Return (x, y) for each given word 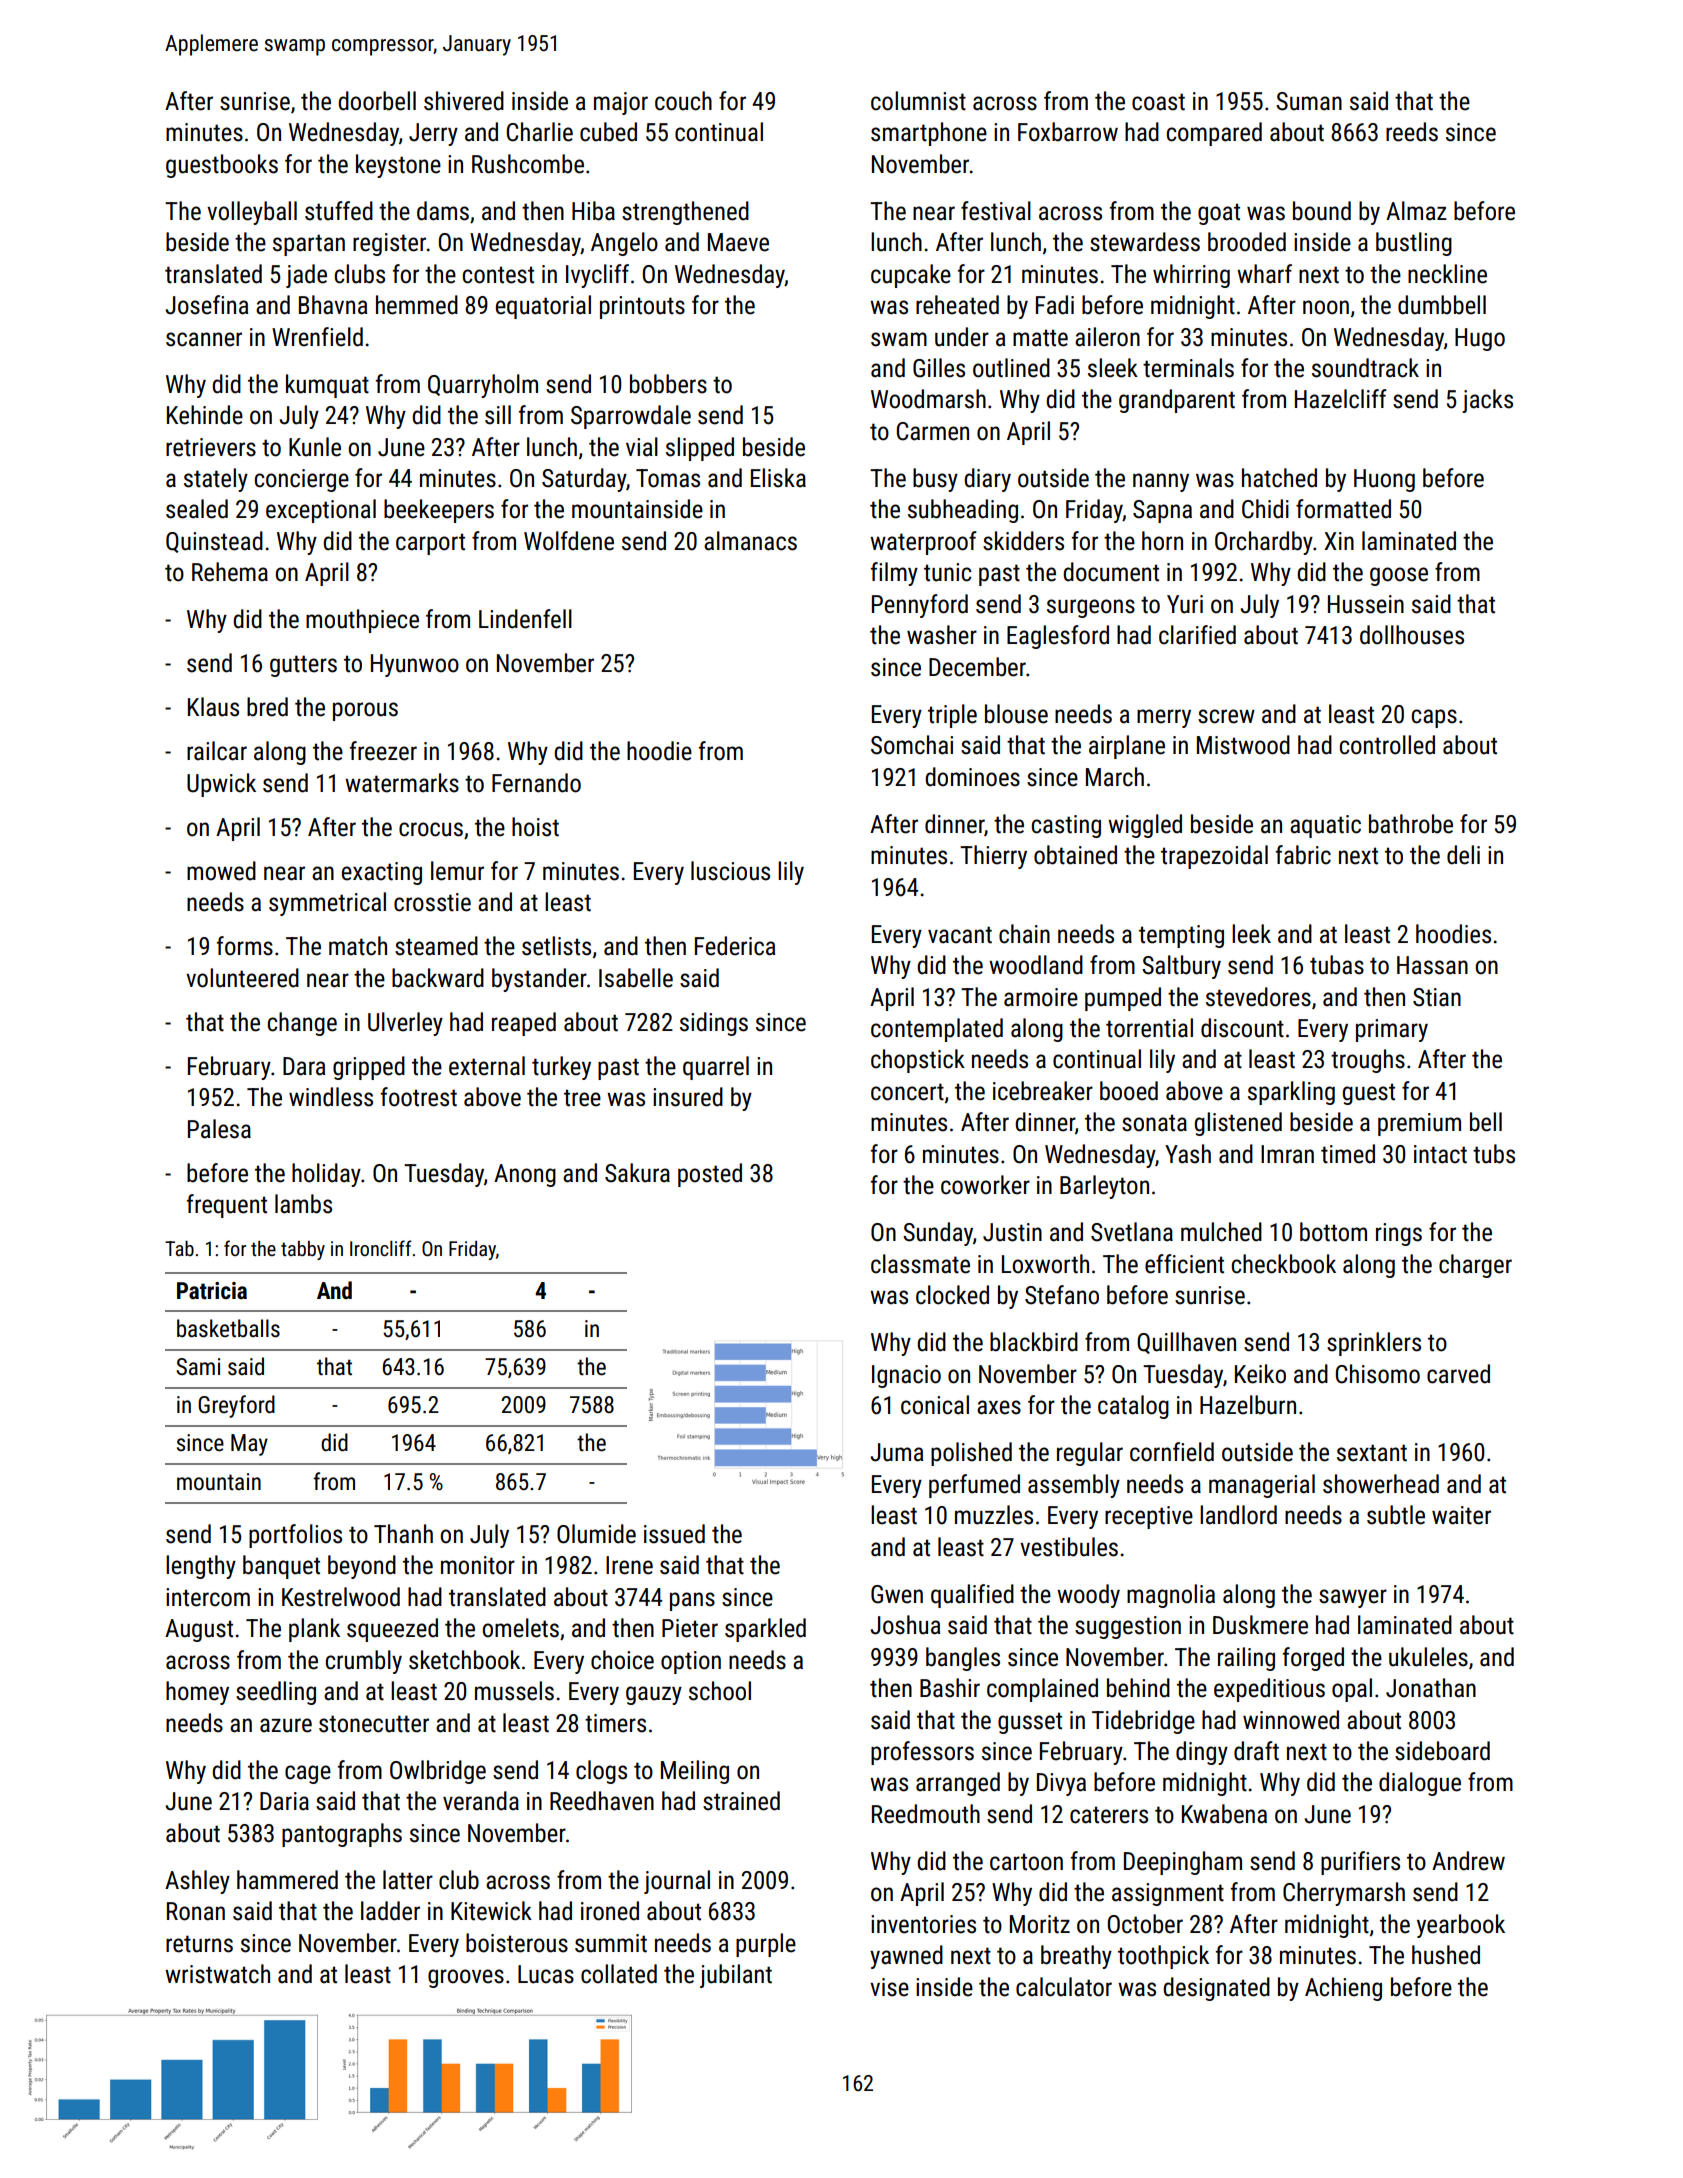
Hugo (1480, 339)
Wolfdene (569, 541)
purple (766, 1945)
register (389, 244)
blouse (1016, 714)
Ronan (196, 1911)
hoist (535, 827)
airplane (1127, 747)
